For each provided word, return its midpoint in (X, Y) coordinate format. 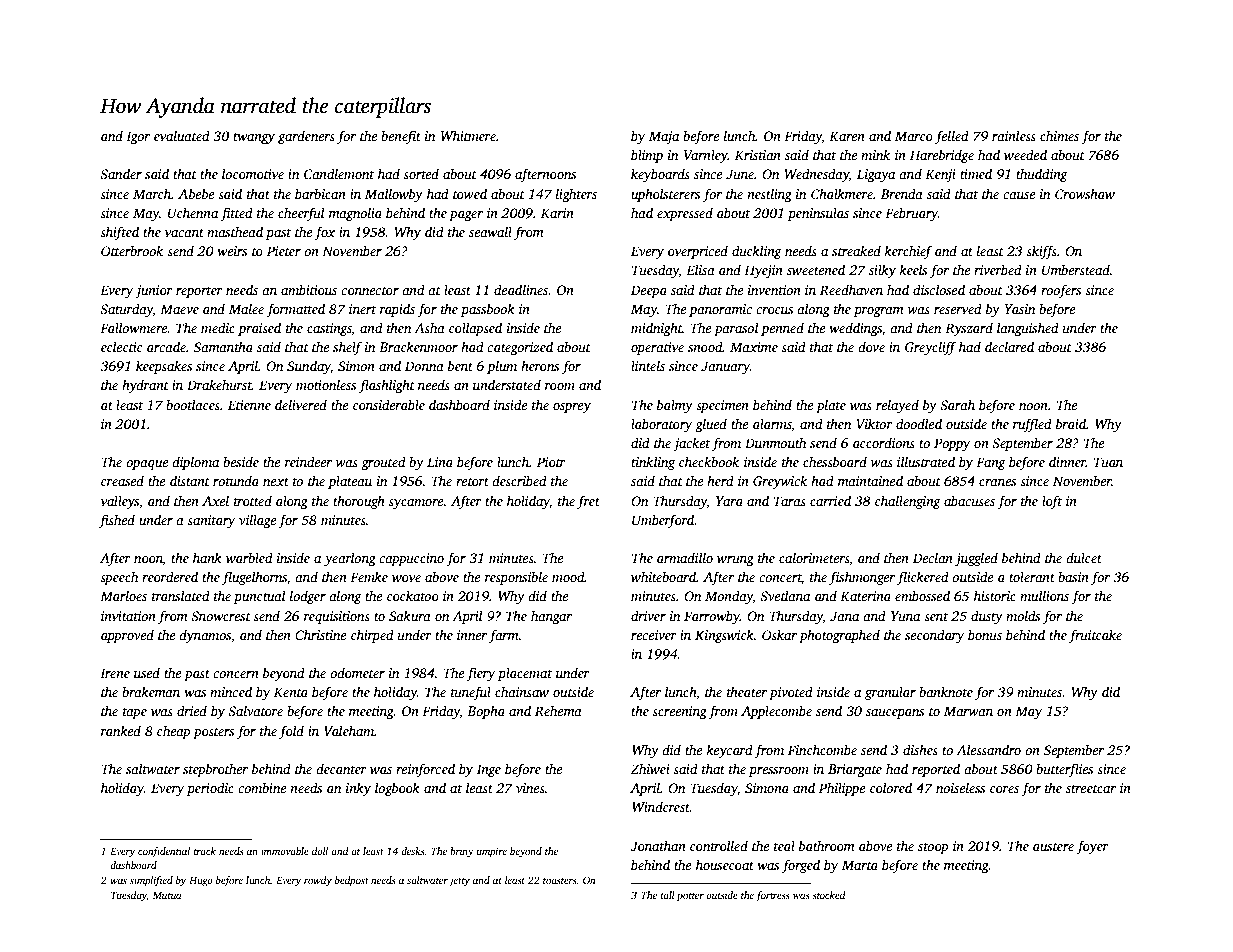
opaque (147, 465)
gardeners (306, 137)
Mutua (166, 895)
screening (679, 712)
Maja (664, 137)
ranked (121, 730)
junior (154, 291)
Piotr (551, 462)
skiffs (1041, 252)
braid (1071, 423)
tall (668, 895)
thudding (1042, 175)
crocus (774, 310)
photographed (839, 636)
